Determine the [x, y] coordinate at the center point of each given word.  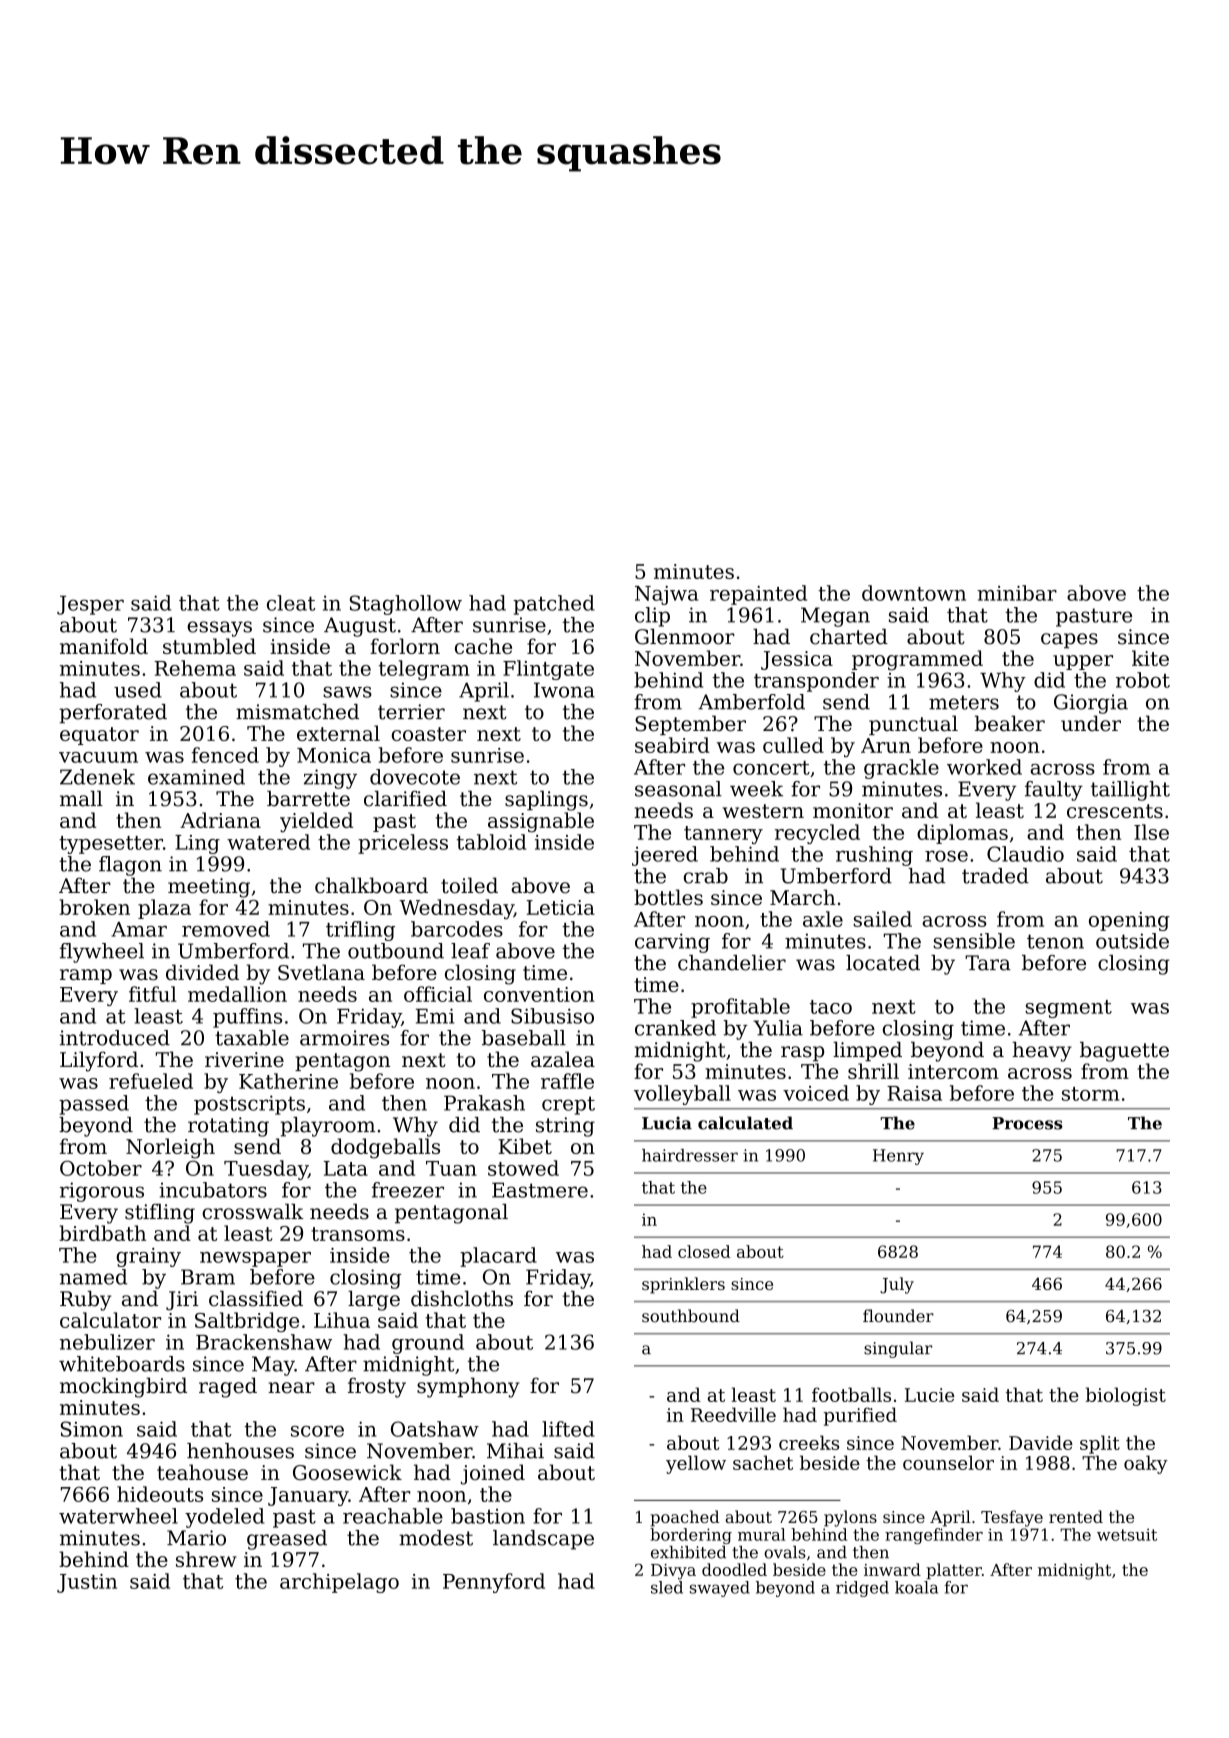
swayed [720, 1589]
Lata [346, 1168]
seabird [672, 745]
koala [916, 1587]
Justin [87, 1583]
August [360, 627]
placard [498, 1257]
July [897, 1285]
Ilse [1151, 832]
